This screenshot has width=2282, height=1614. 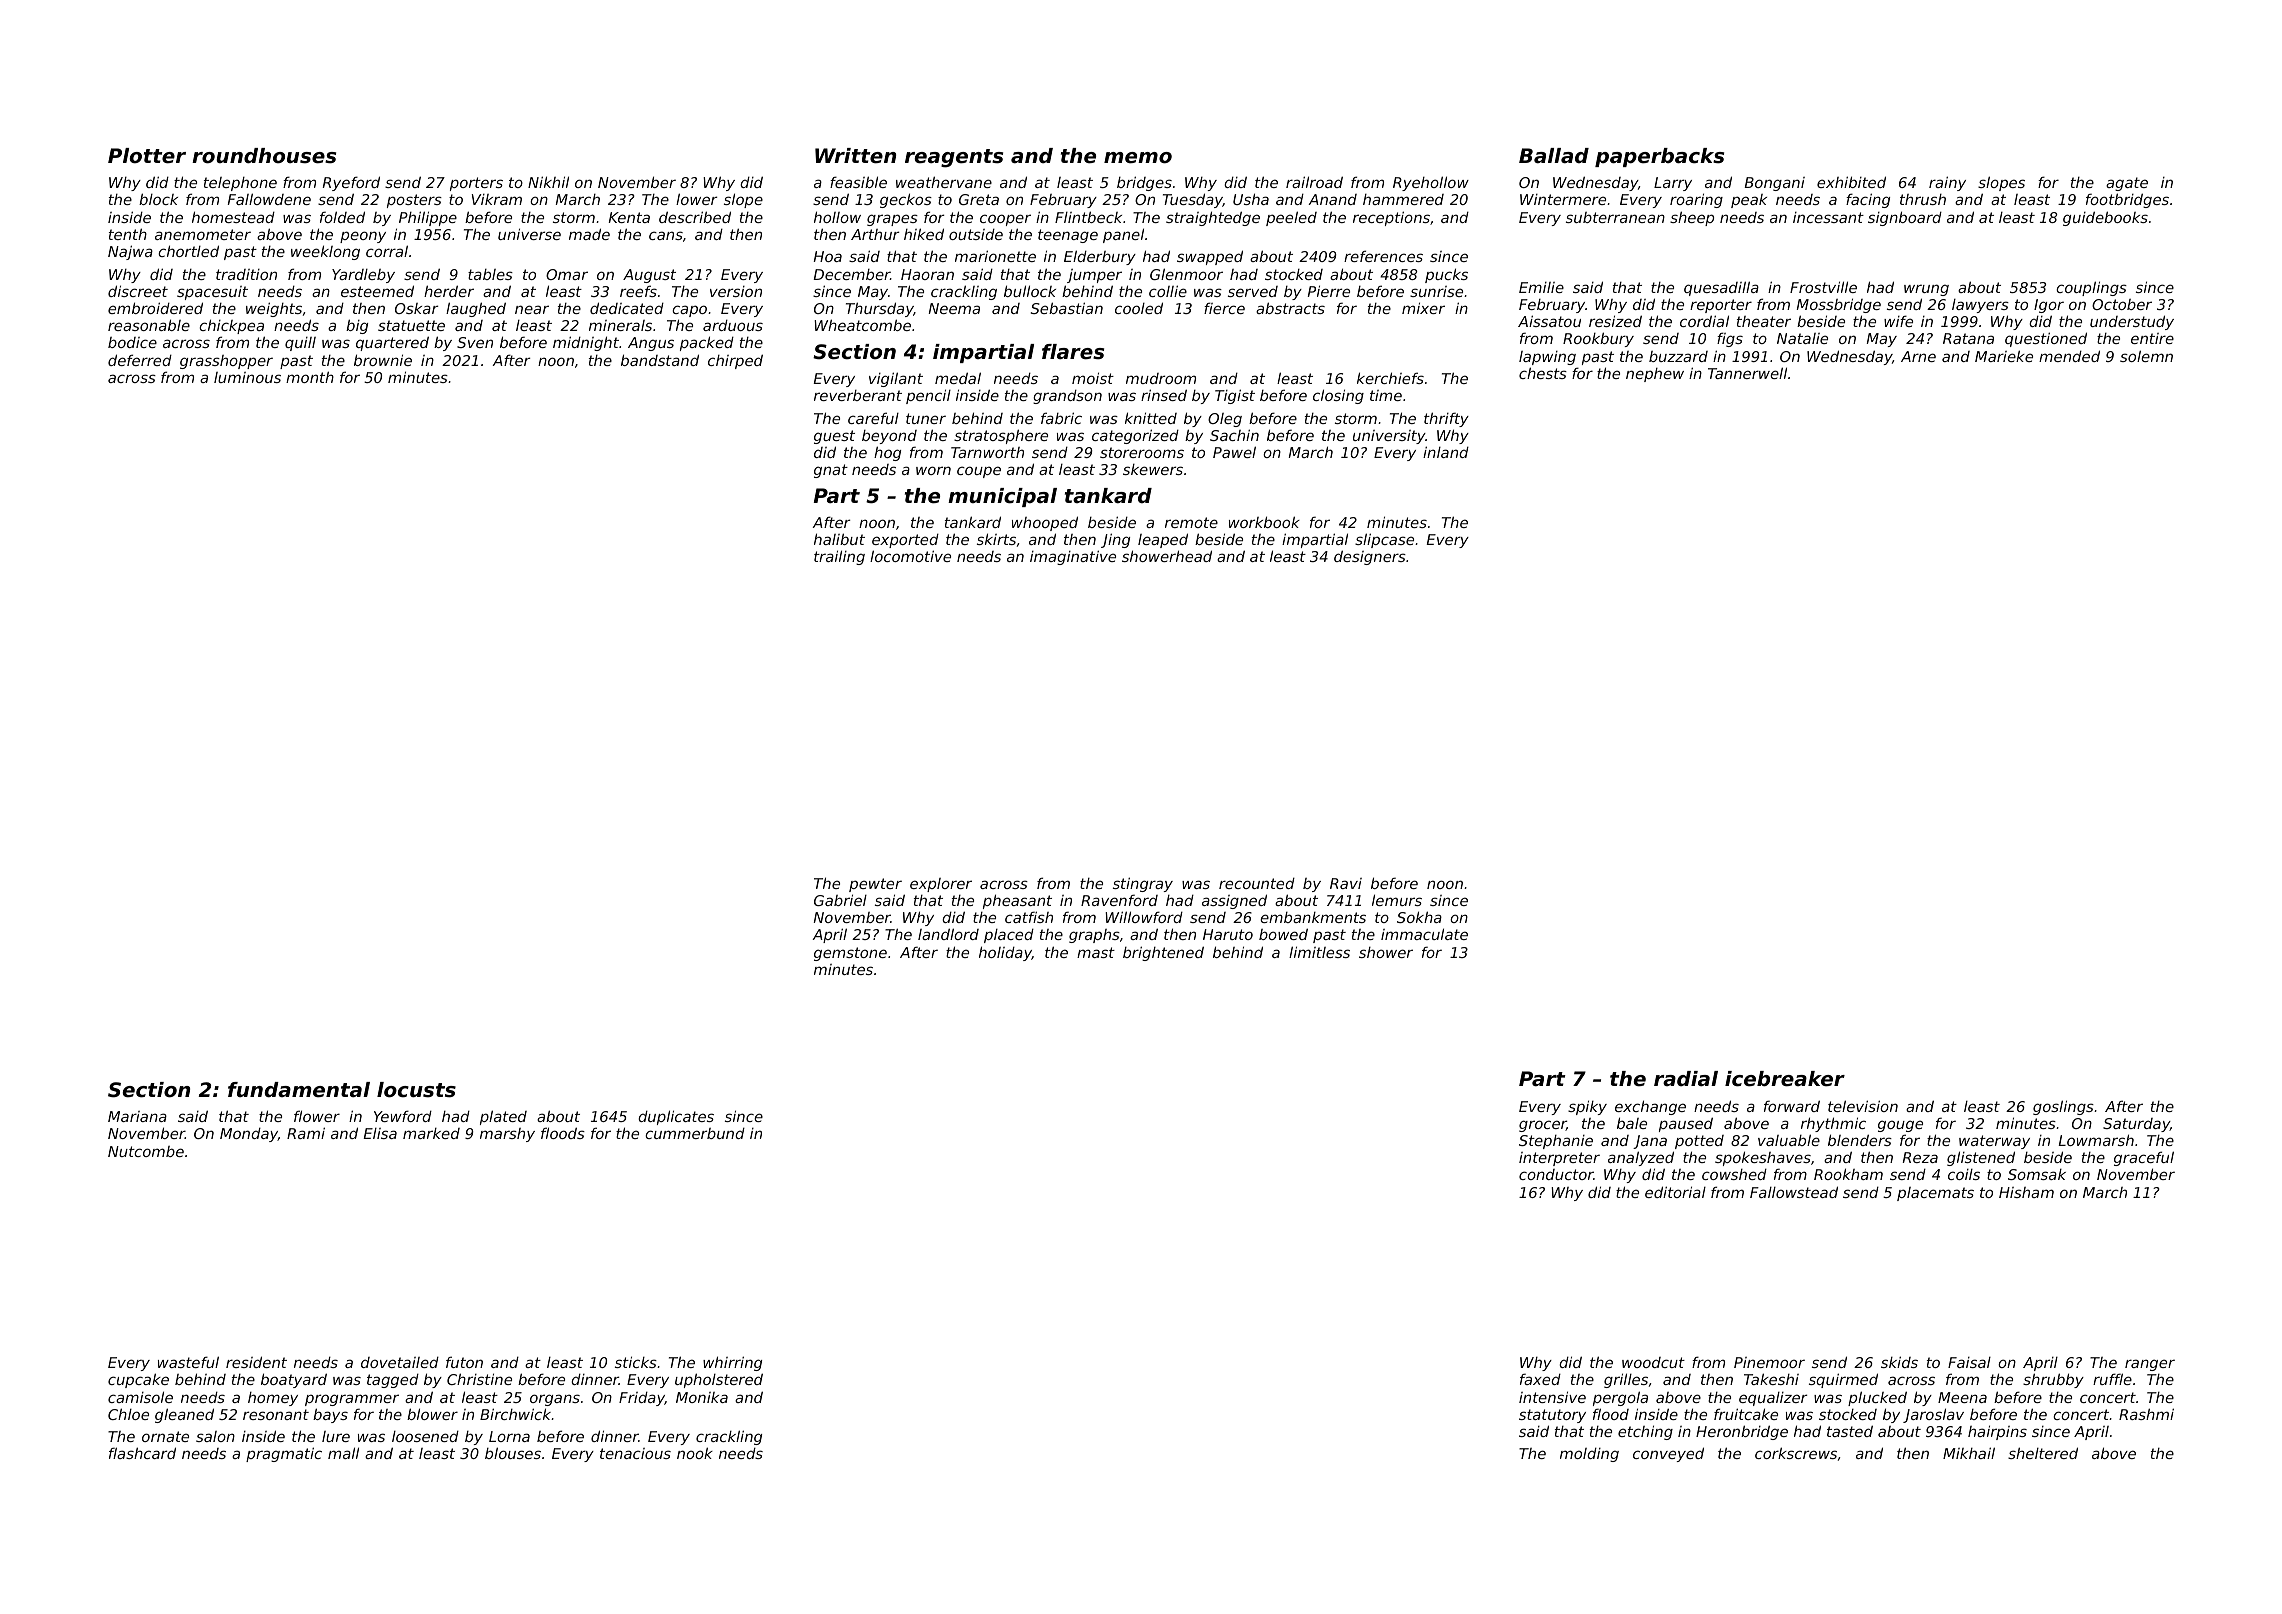 What do you see at coordinates (1397, 900) in the screenshot?
I see `lemurs` at bounding box center [1397, 900].
